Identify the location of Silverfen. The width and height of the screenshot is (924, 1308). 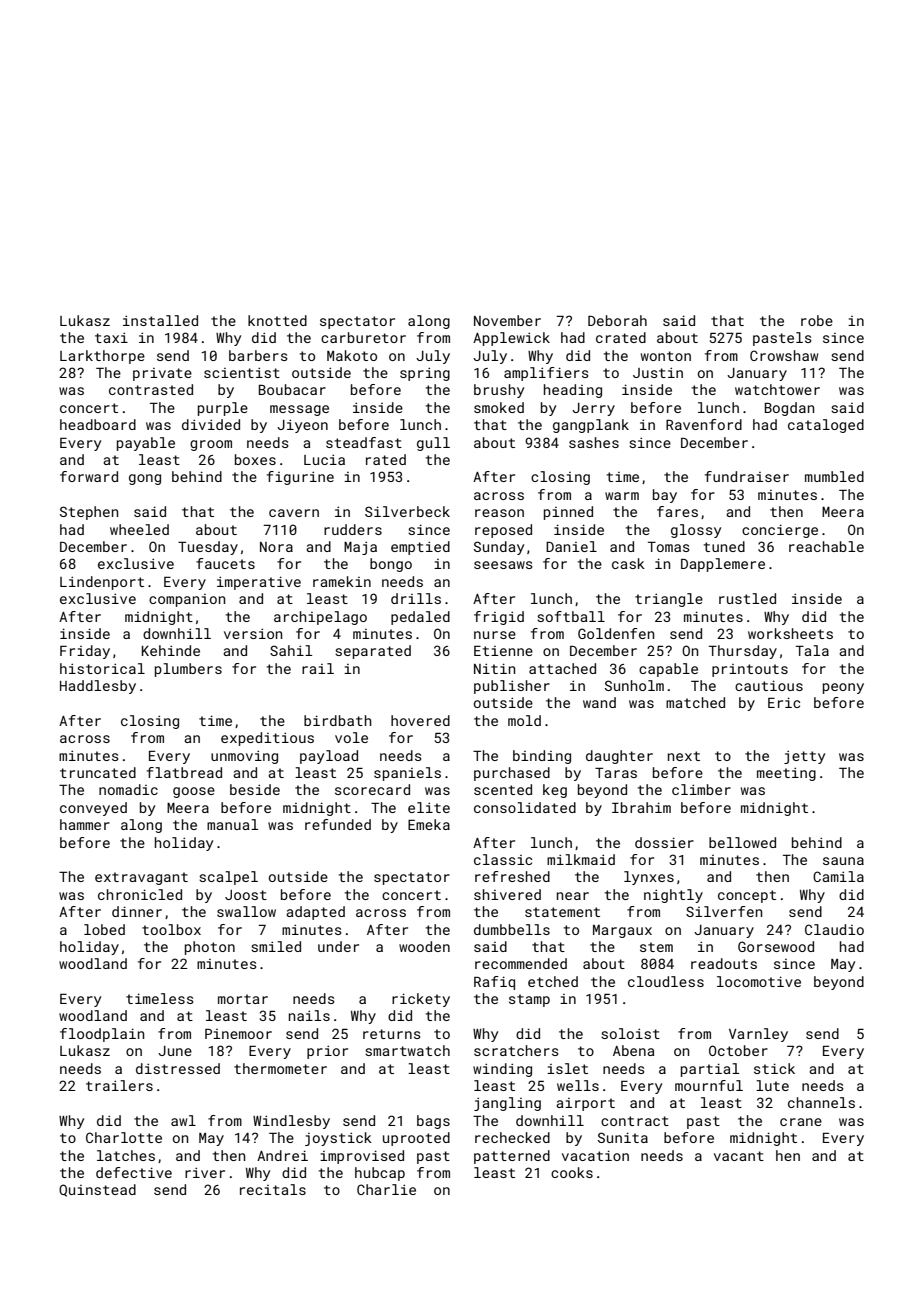
(724, 911).
